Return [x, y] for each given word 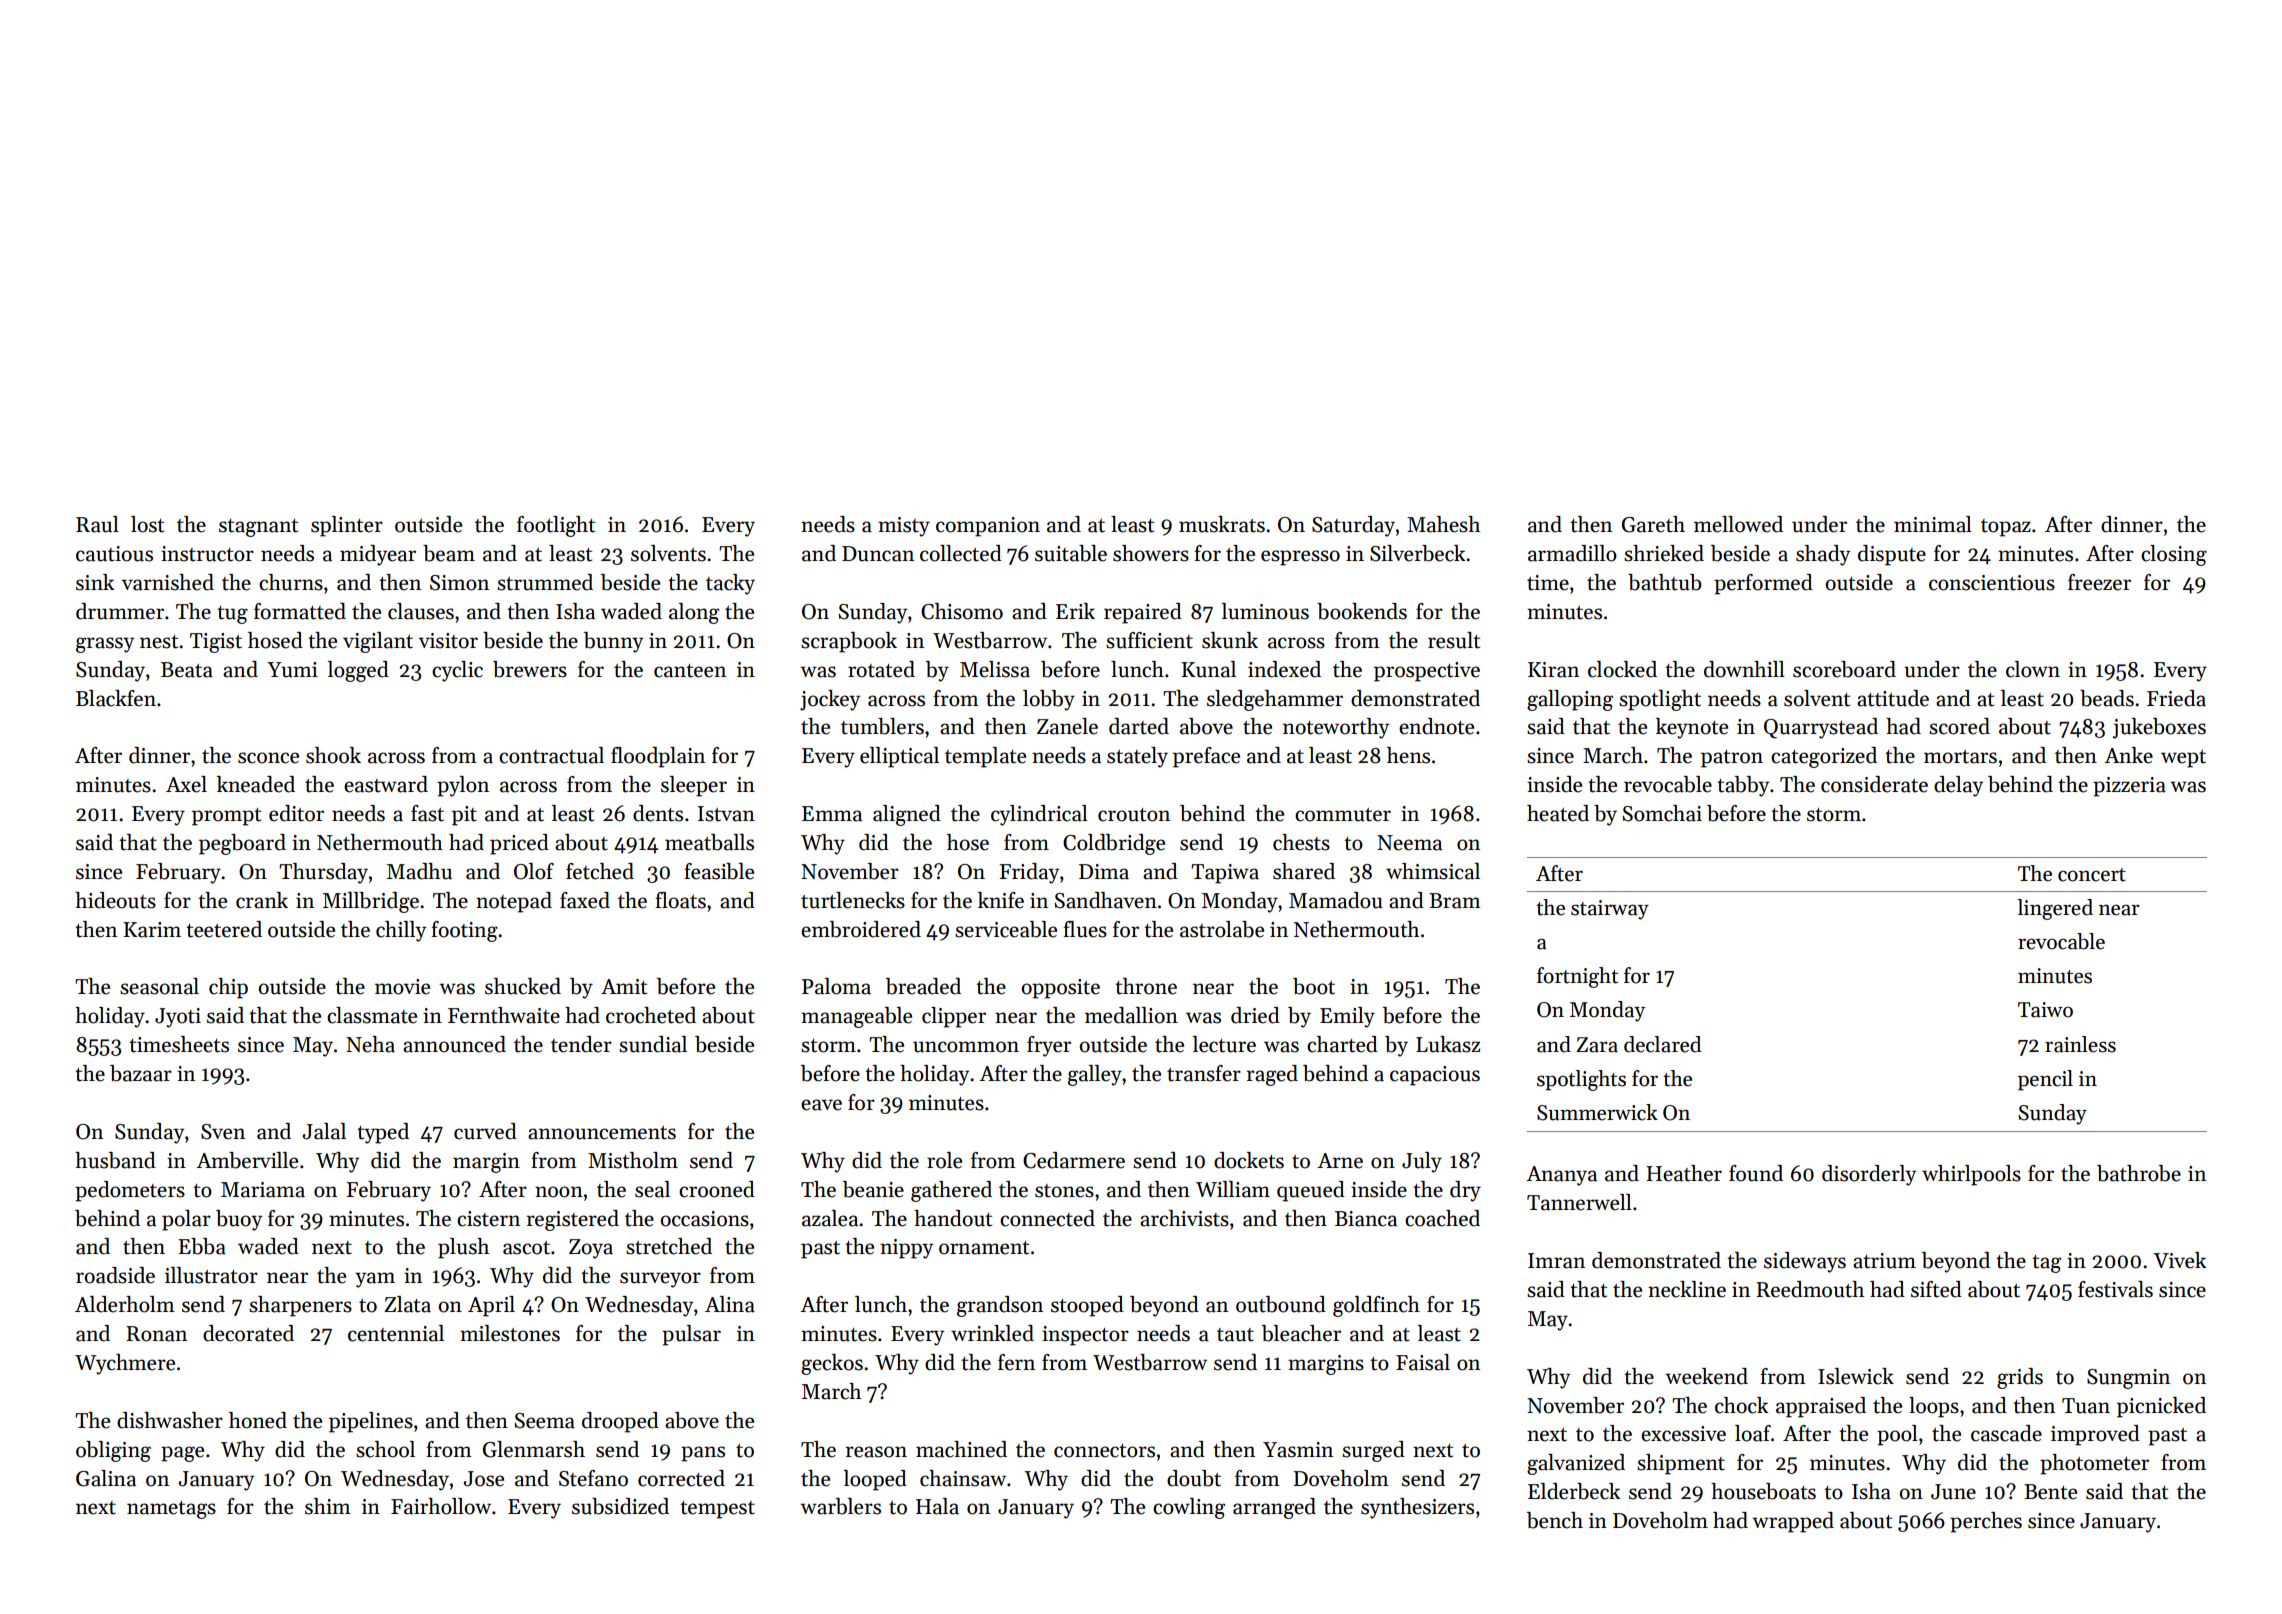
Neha [370, 1044]
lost [147, 524]
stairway [1610, 910]
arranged [1274, 1508]
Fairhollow [441, 1506]
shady [1823, 555]
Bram [1455, 901]
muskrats [1222, 524]
